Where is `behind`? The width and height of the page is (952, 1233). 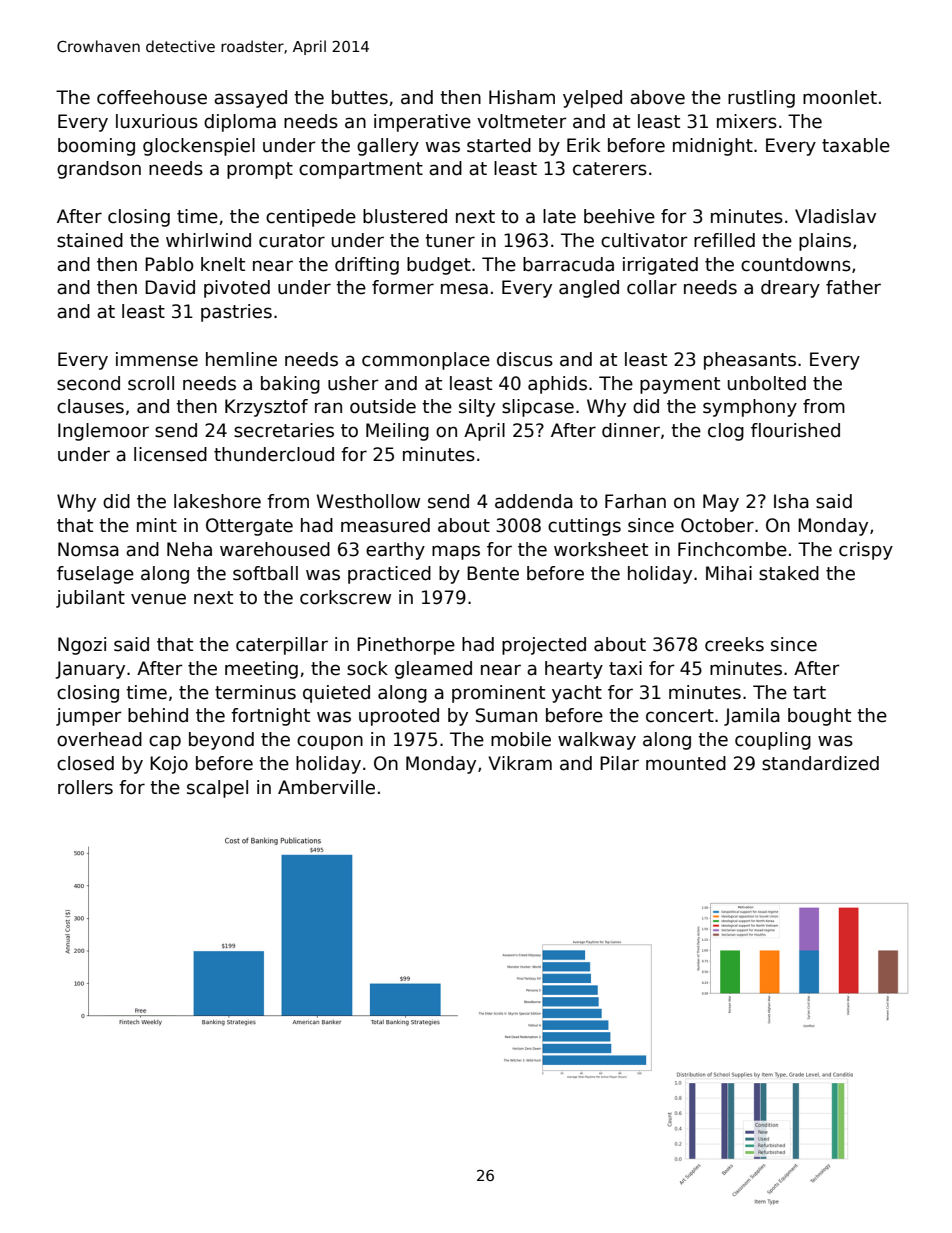
behind is located at coordinates (158, 715).
